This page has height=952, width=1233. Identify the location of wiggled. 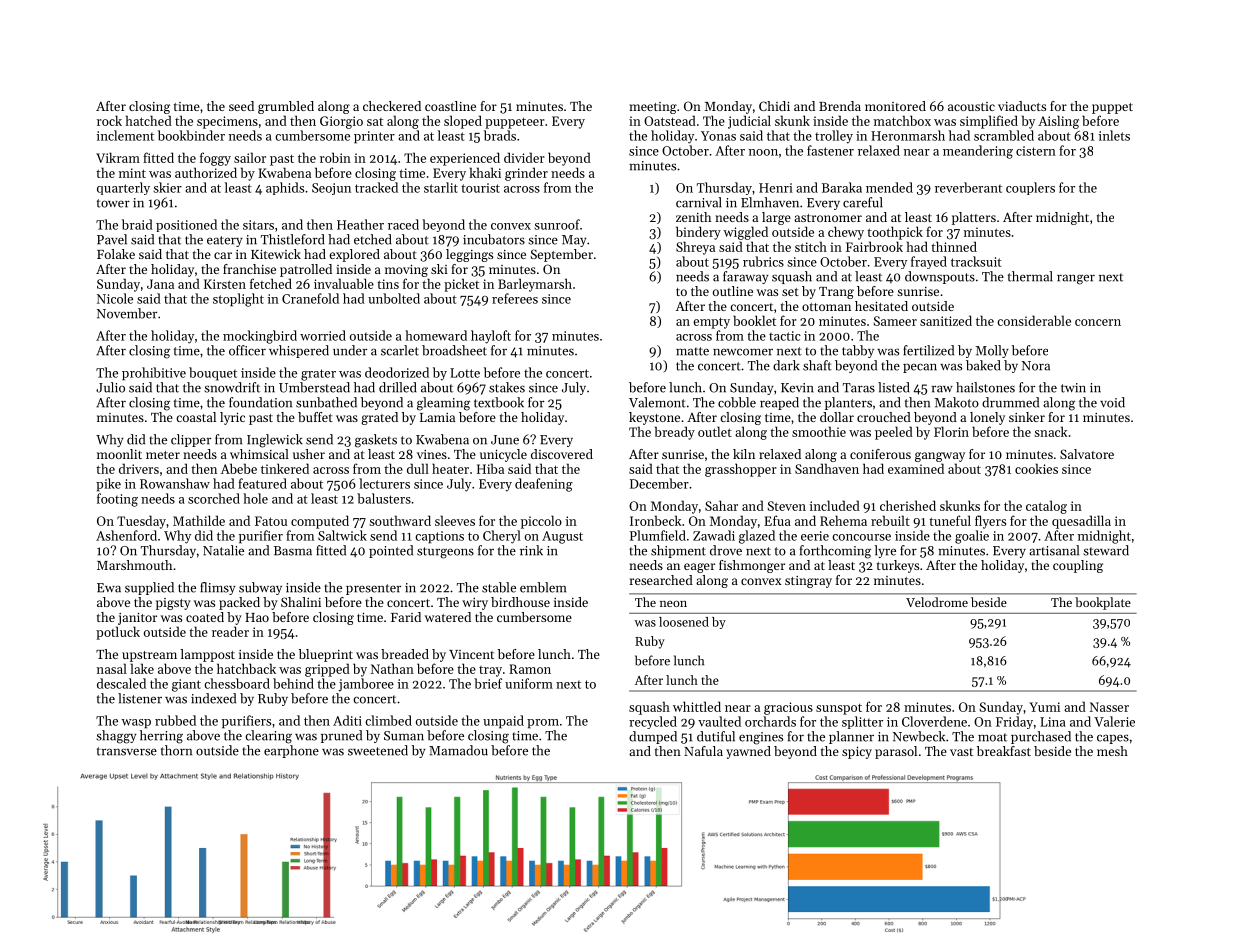
(745, 233).
